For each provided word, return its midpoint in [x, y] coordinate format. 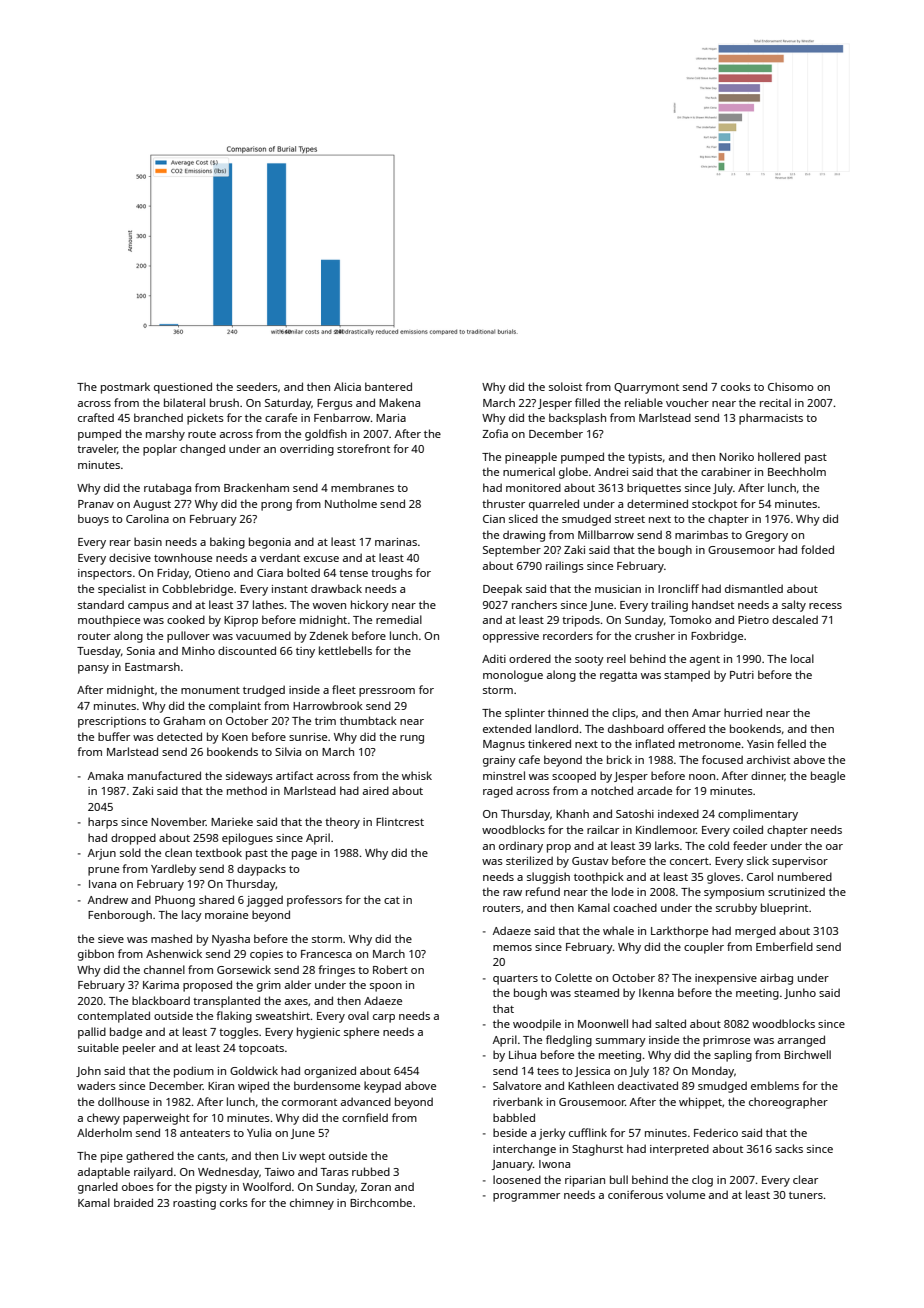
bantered [388, 386]
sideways [249, 777]
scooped [574, 777]
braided [133, 1202]
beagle [828, 777]
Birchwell [807, 1054]
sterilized [529, 860]
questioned [183, 388]
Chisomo [791, 386]
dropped [133, 839]
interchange [524, 1150]
